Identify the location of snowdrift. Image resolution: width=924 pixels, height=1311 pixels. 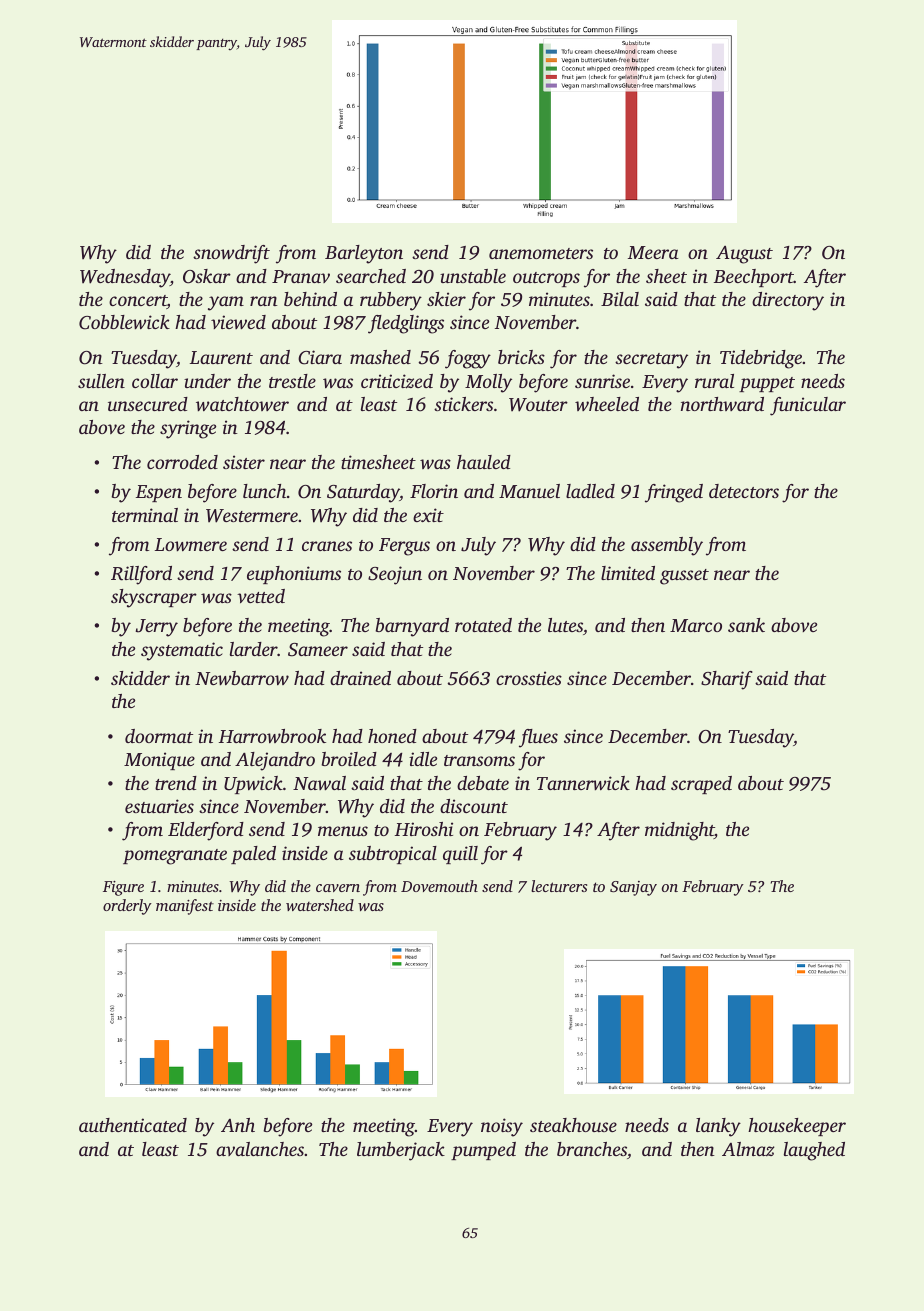
(231, 254).
